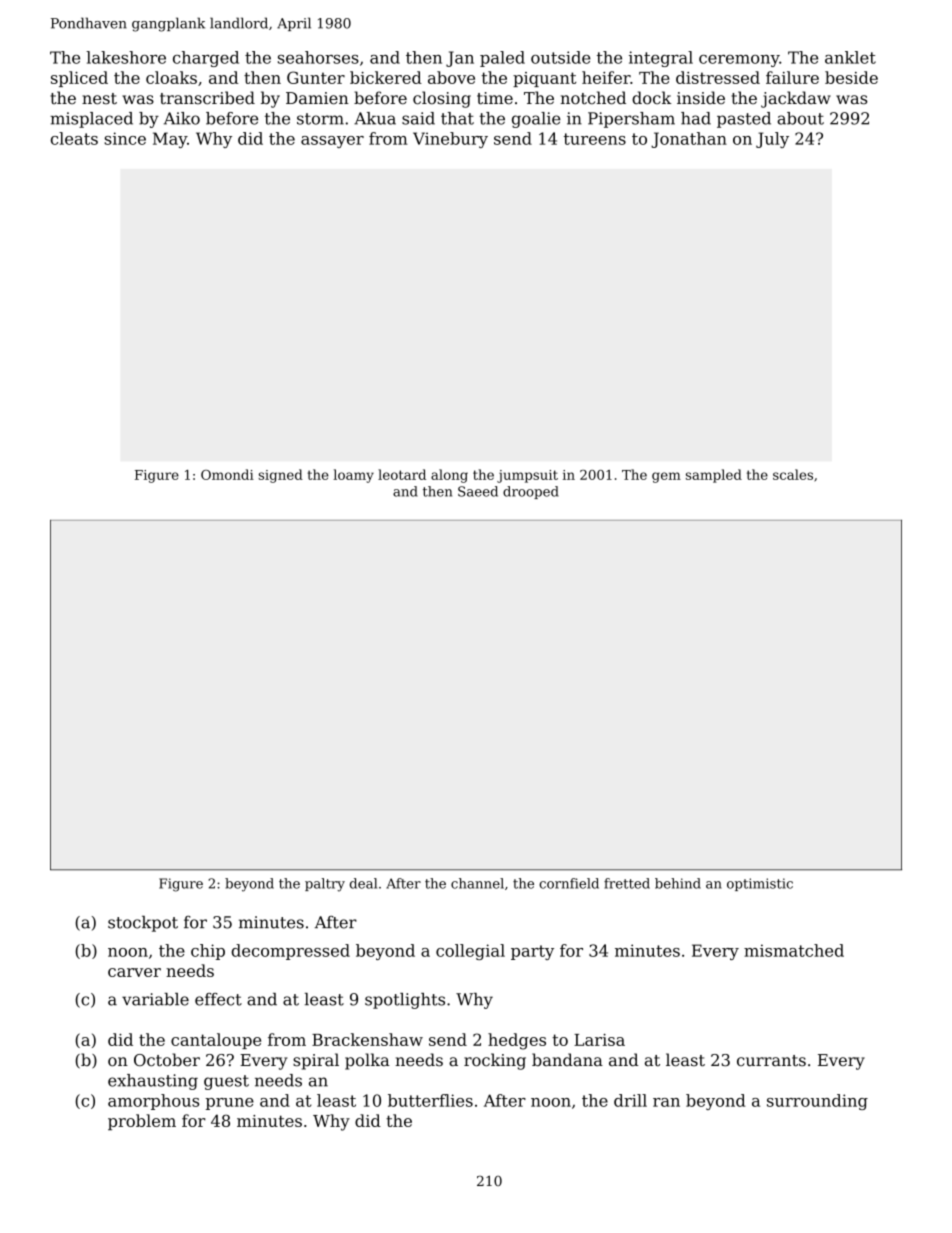 The width and height of the document is (952, 1233). Describe the element at coordinates (531, 492) in the document. I see `drooped` at that location.
